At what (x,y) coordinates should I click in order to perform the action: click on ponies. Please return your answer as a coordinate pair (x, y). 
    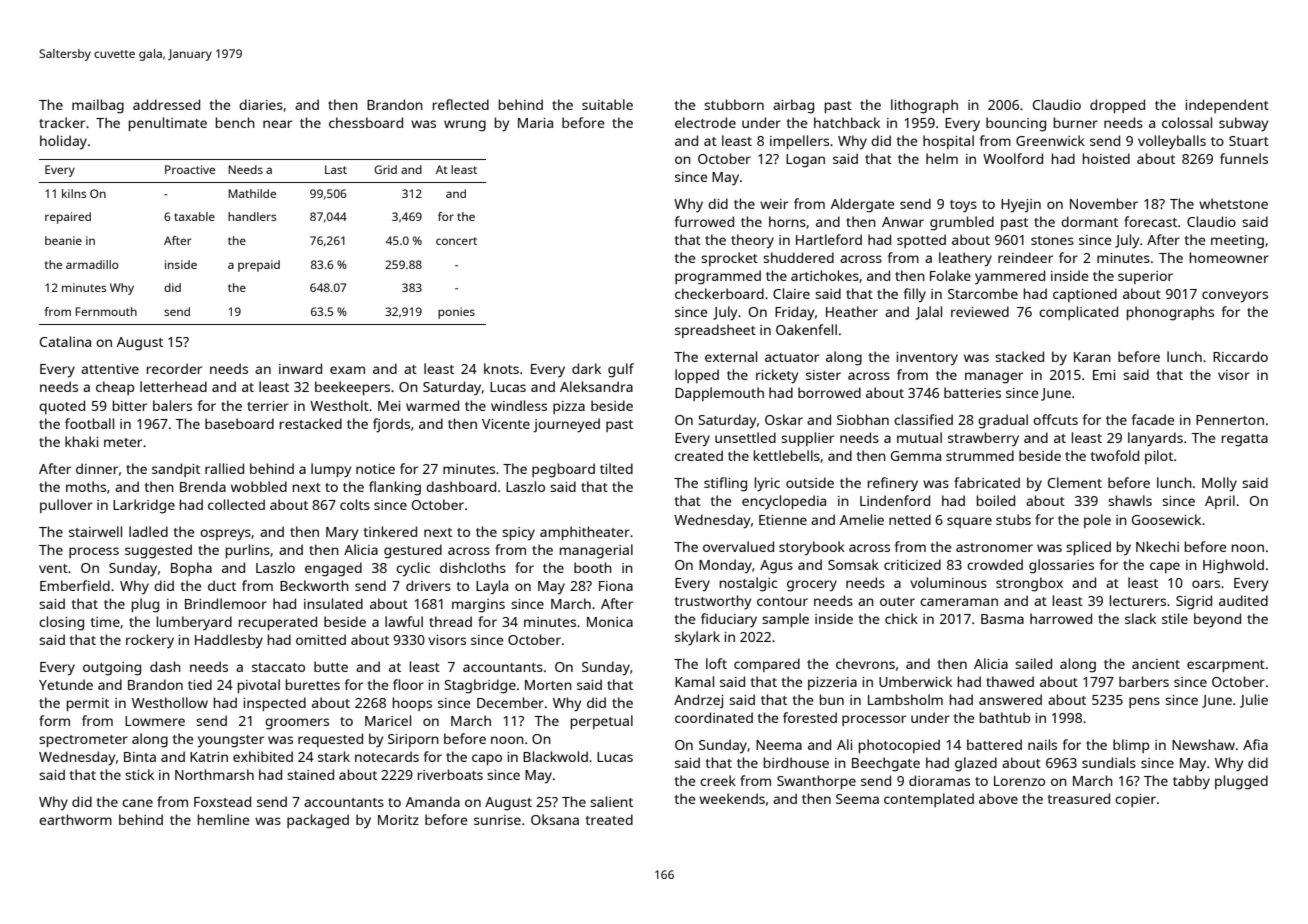
    Looking at the image, I should click on (456, 313).
